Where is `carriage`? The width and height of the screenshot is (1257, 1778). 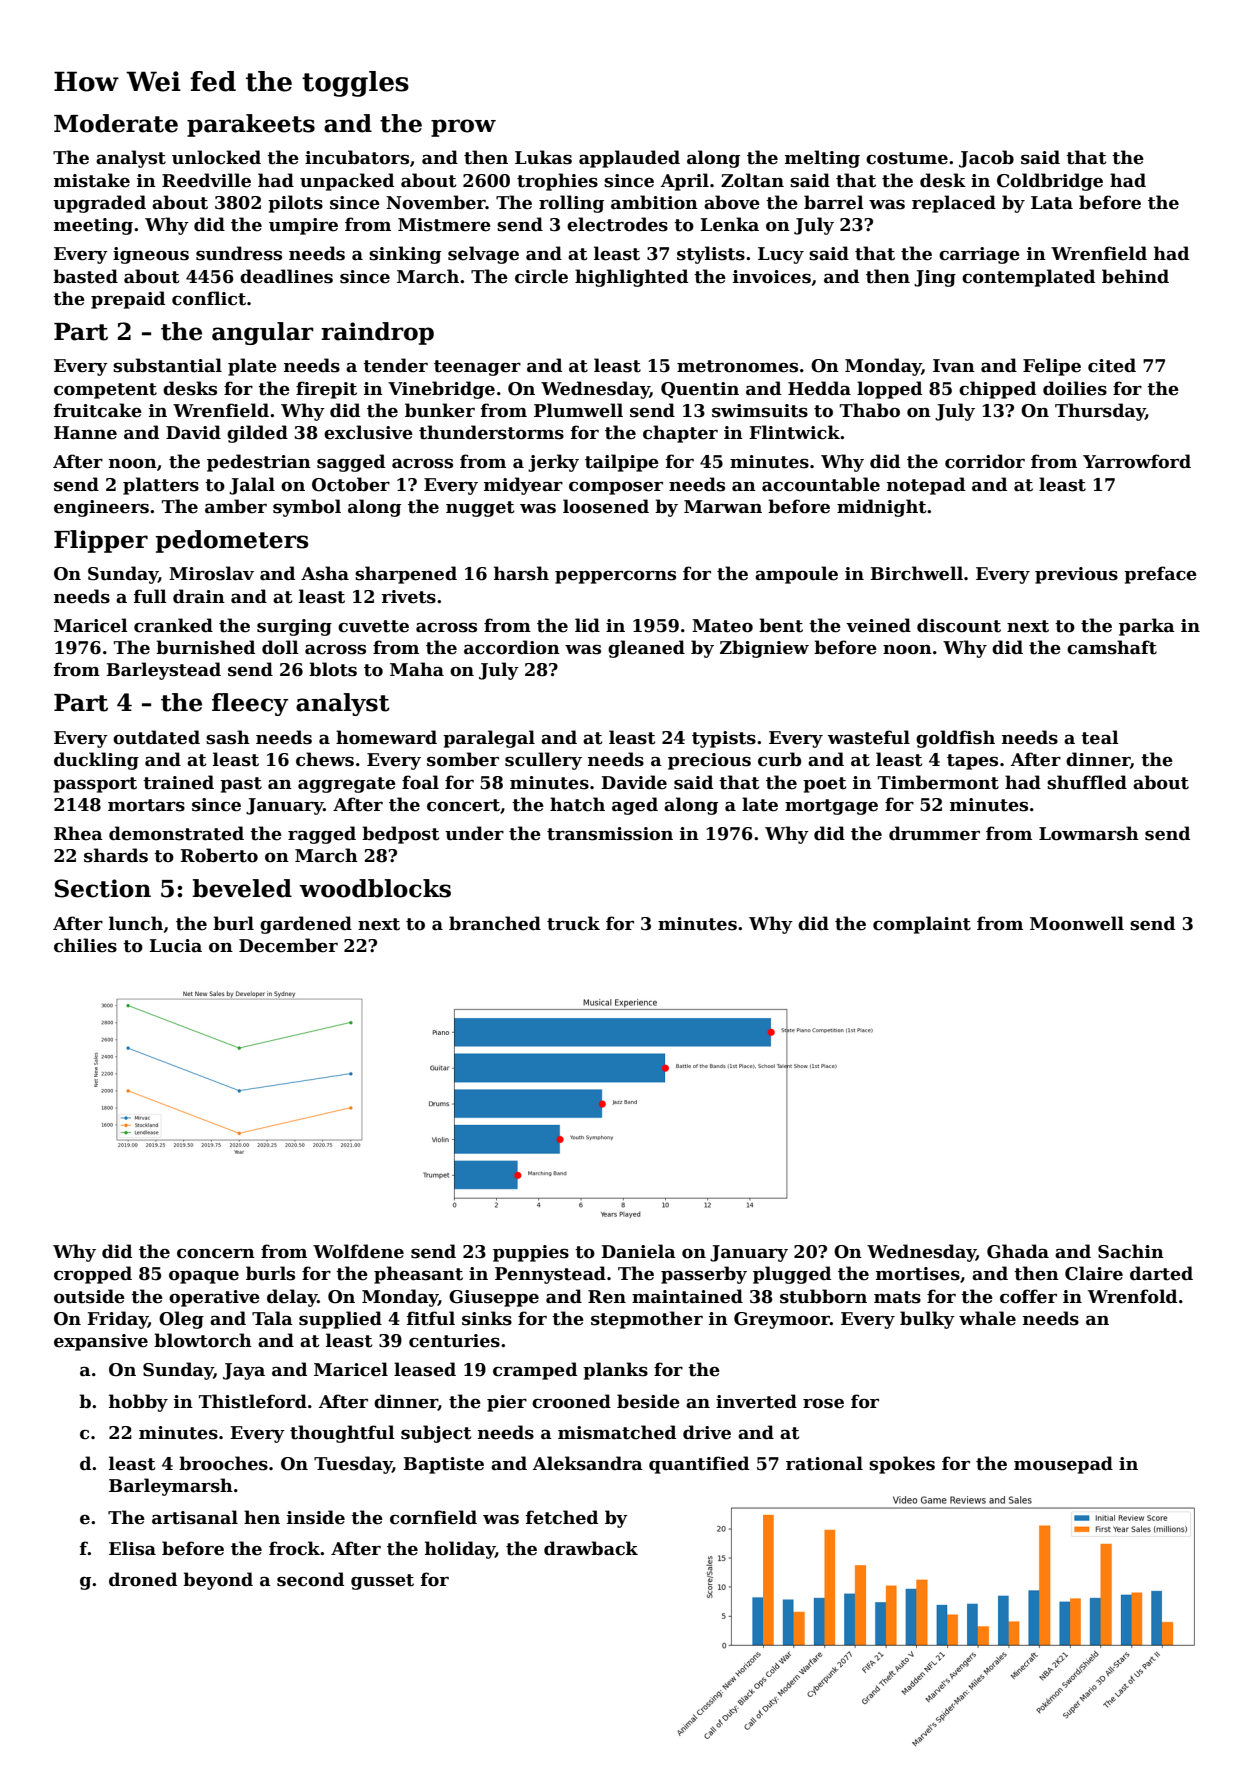
carriage is located at coordinates (979, 255).
